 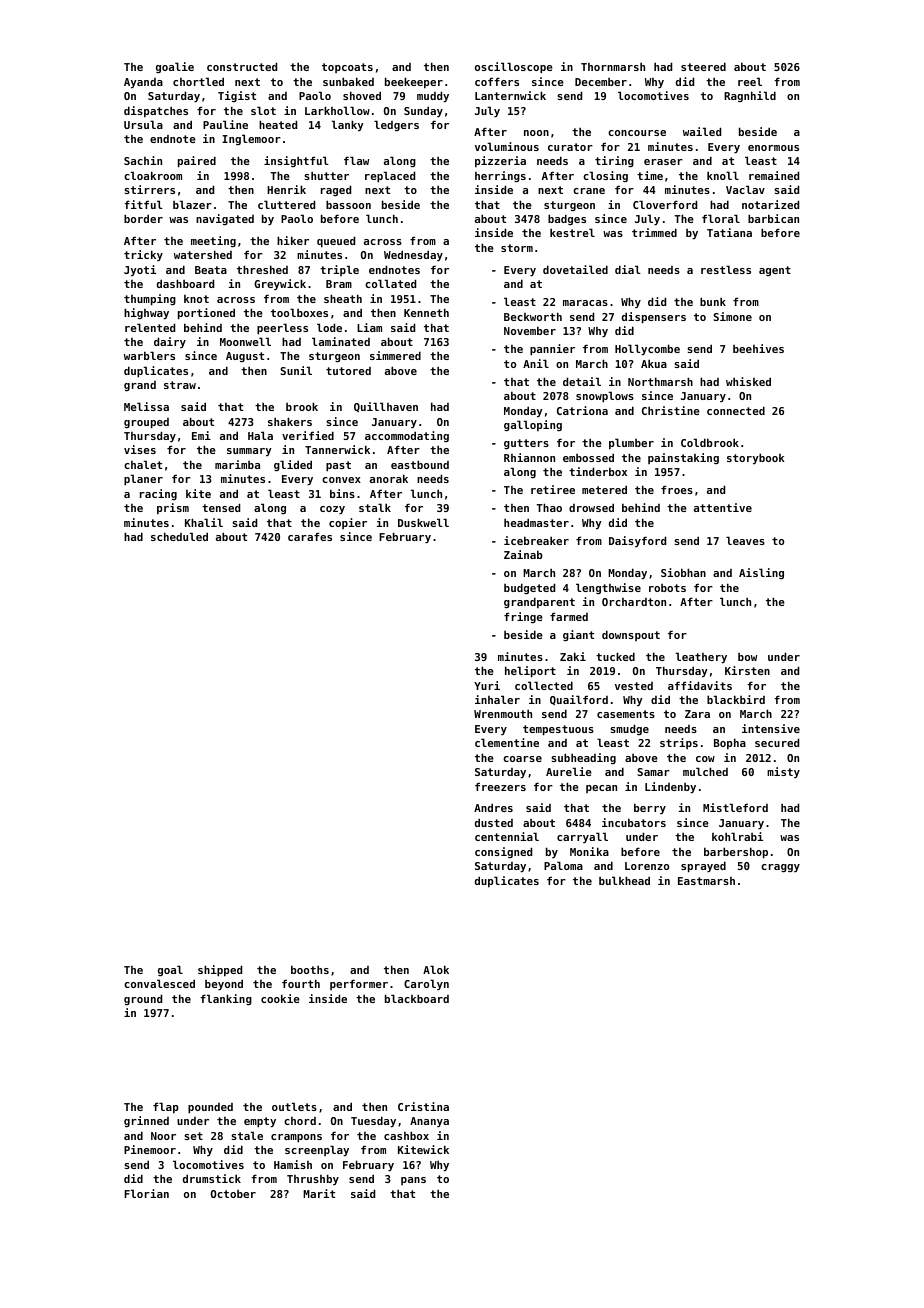 What do you see at coordinates (242, 66) in the document?
I see `constructed` at bounding box center [242, 66].
